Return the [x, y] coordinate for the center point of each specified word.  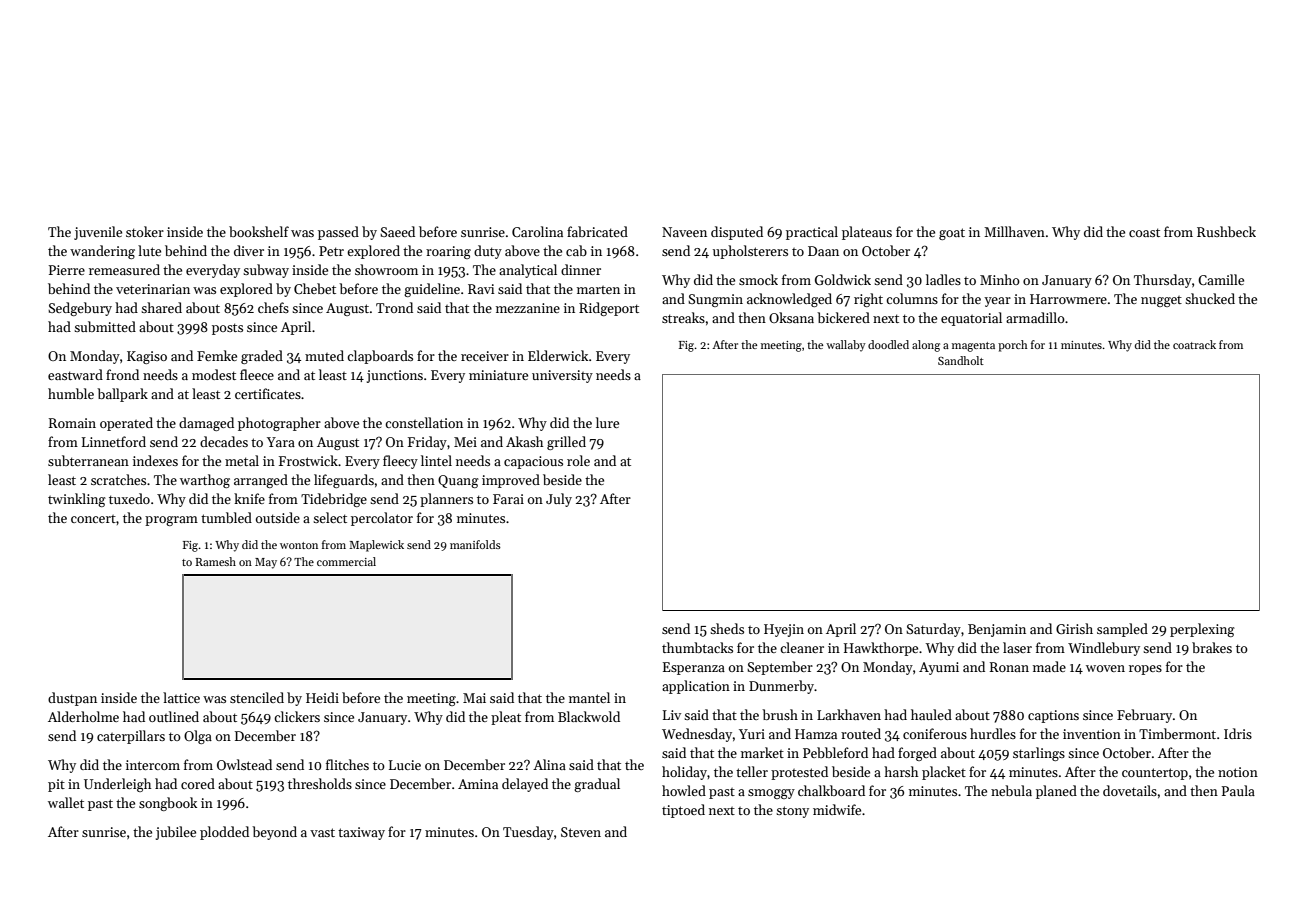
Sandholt [961, 360]
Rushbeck [1226, 231]
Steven [581, 832]
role [578, 460]
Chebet [315, 288]
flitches [347, 764]
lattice [181, 697]
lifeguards [344, 481]
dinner [581, 269]
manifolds [475, 544]
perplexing [1202, 630]
